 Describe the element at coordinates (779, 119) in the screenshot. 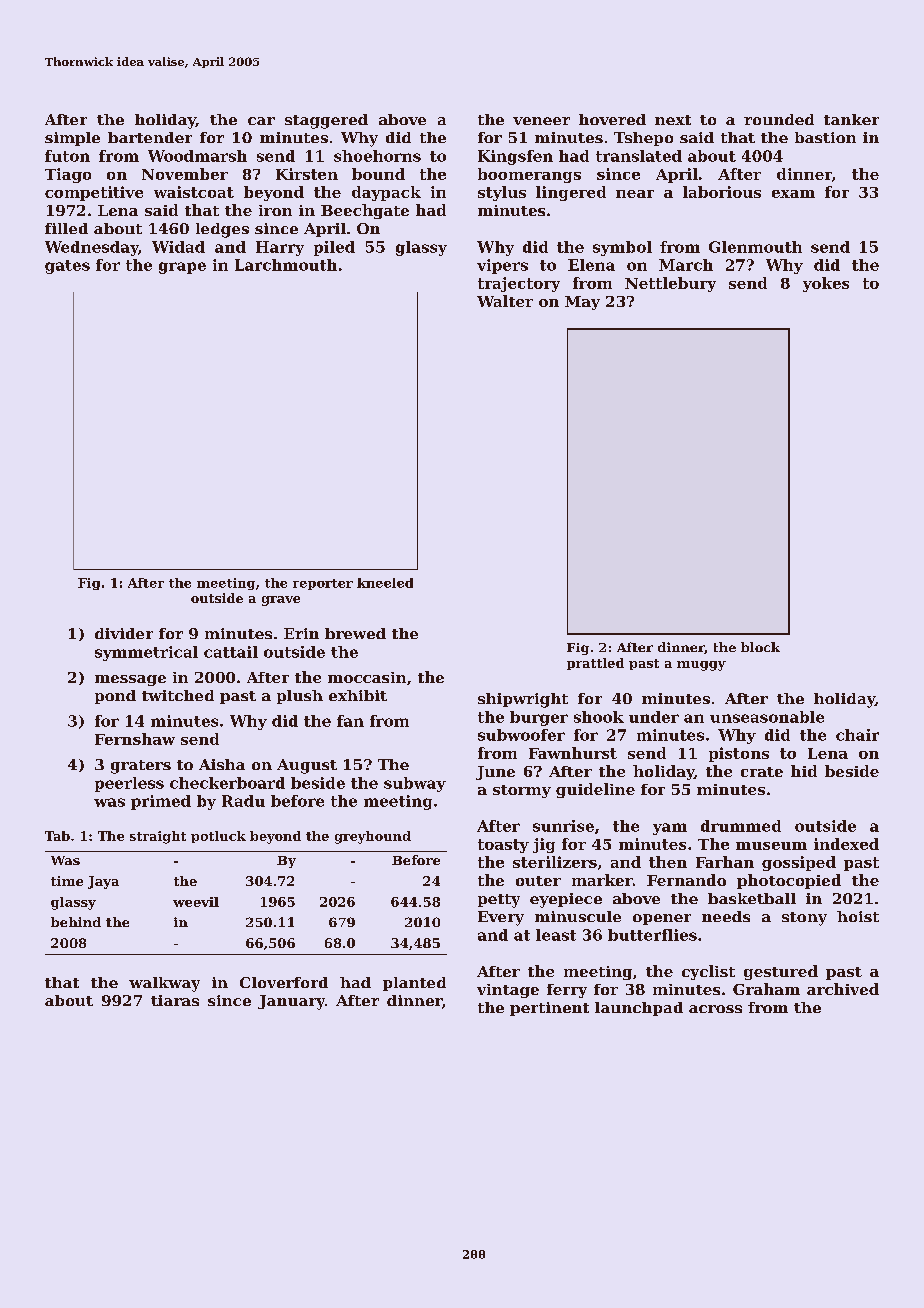

I see `rounded` at that location.
